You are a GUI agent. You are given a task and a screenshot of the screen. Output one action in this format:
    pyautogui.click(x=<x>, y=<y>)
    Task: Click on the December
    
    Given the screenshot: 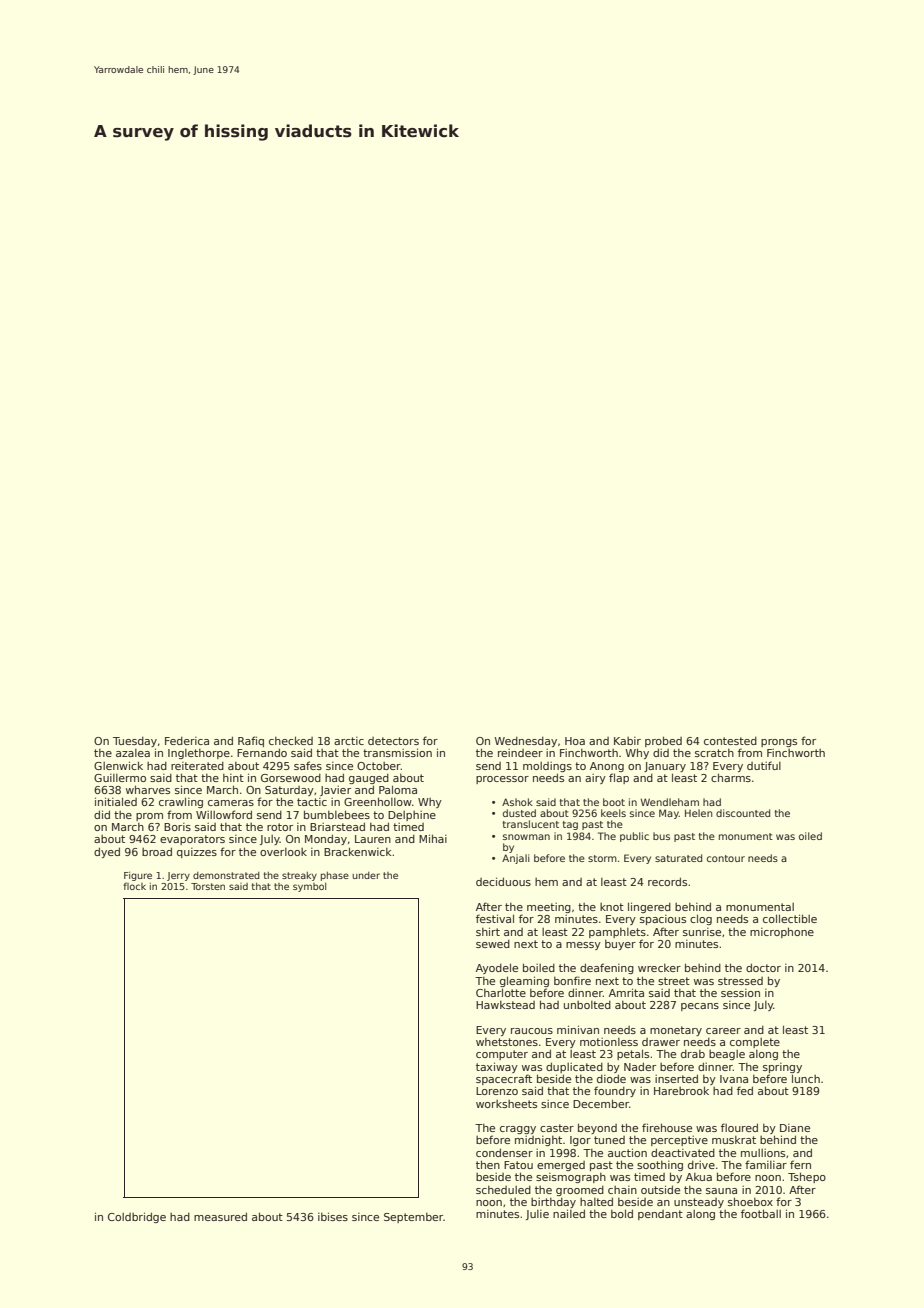 What is the action you would take?
    pyautogui.click(x=601, y=1103)
